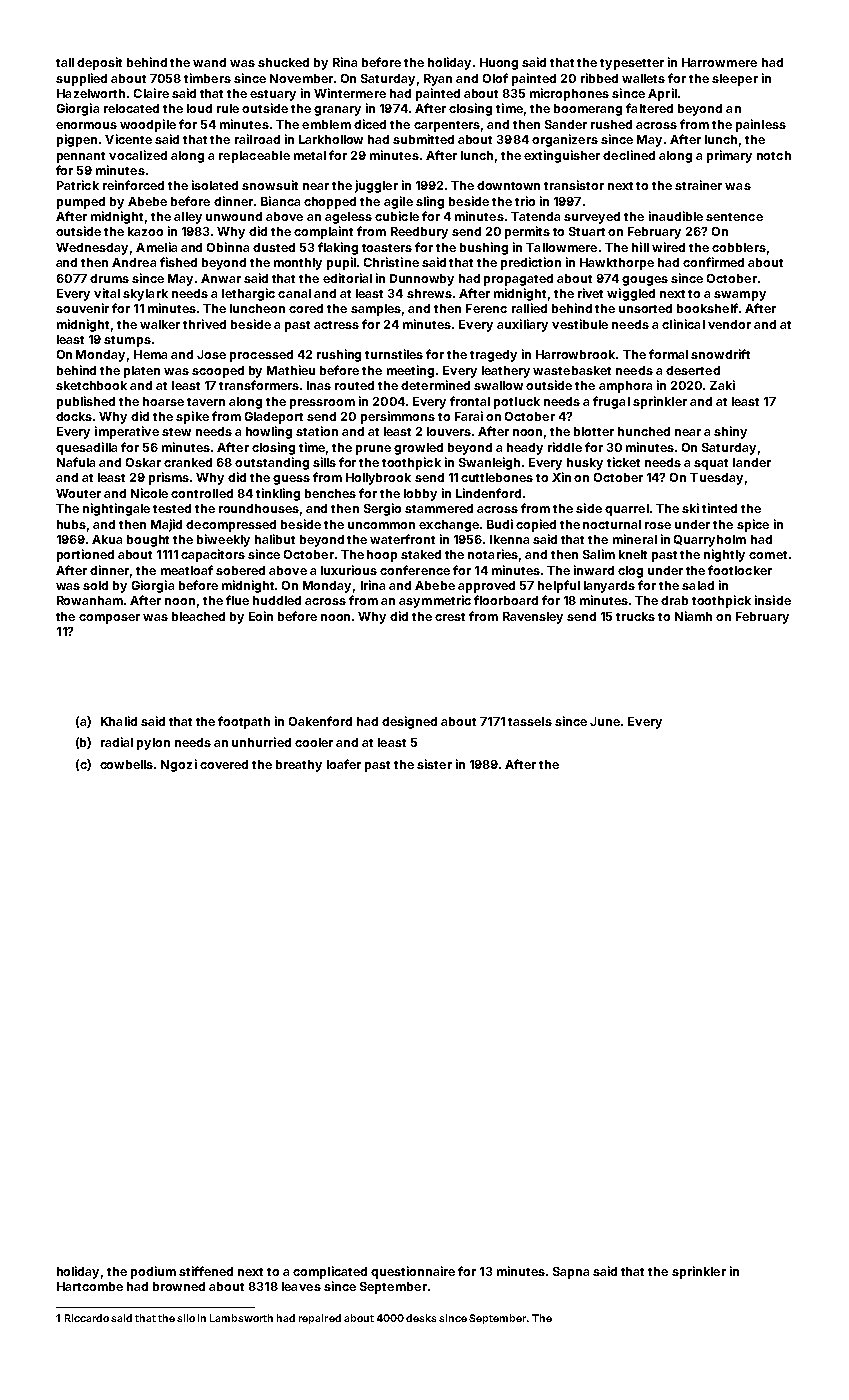 This screenshot has height=1400, width=849. What do you see at coordinates (693, 616) in the screenshot?
I see `Niamh` at bounding box center [693, 616].
